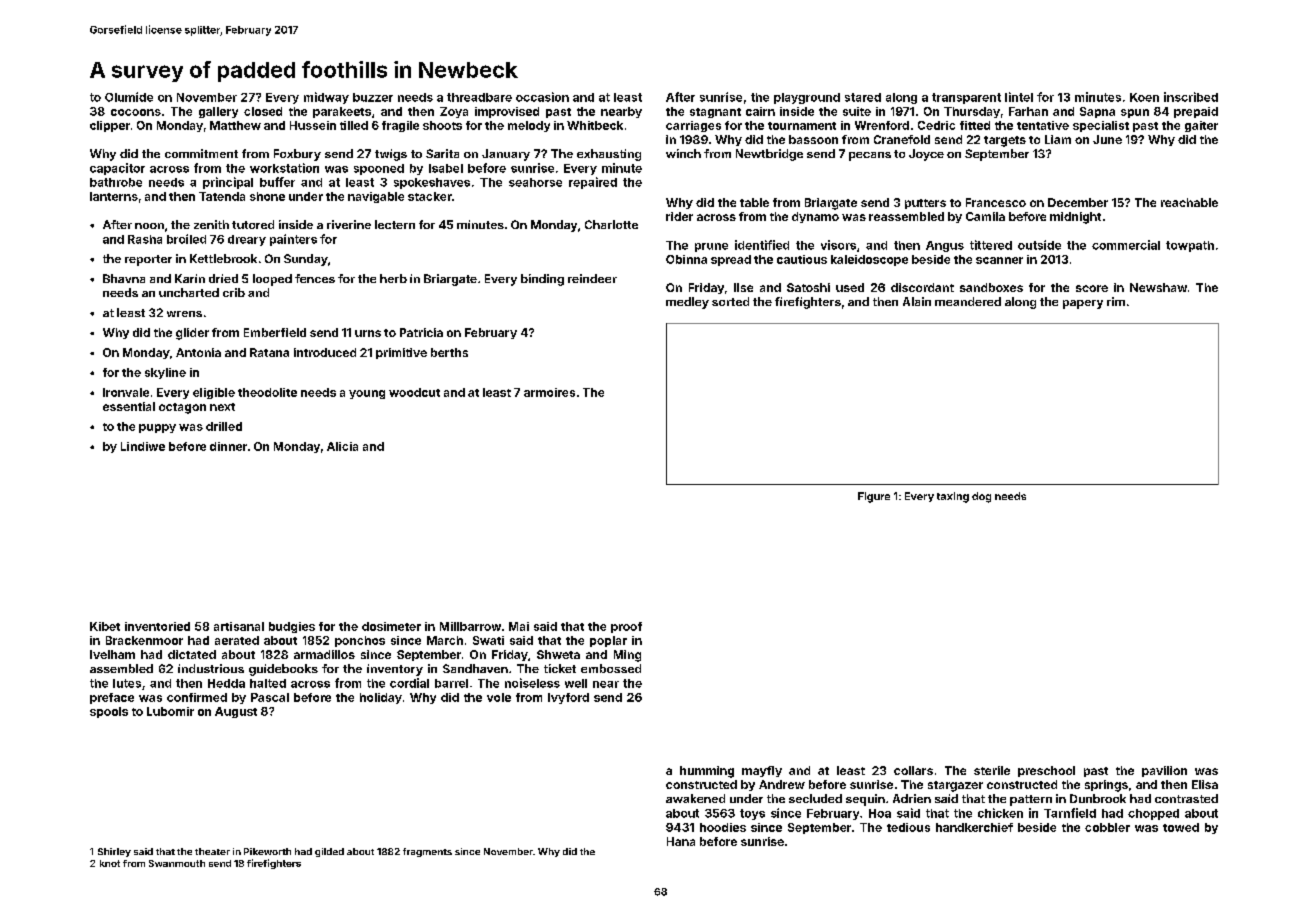 This screenshot has width=1308, height=924. What do you see at coordinates (1144, 97) in the screenshot?
I see `Koen` at bounding box center [1144, 97].
